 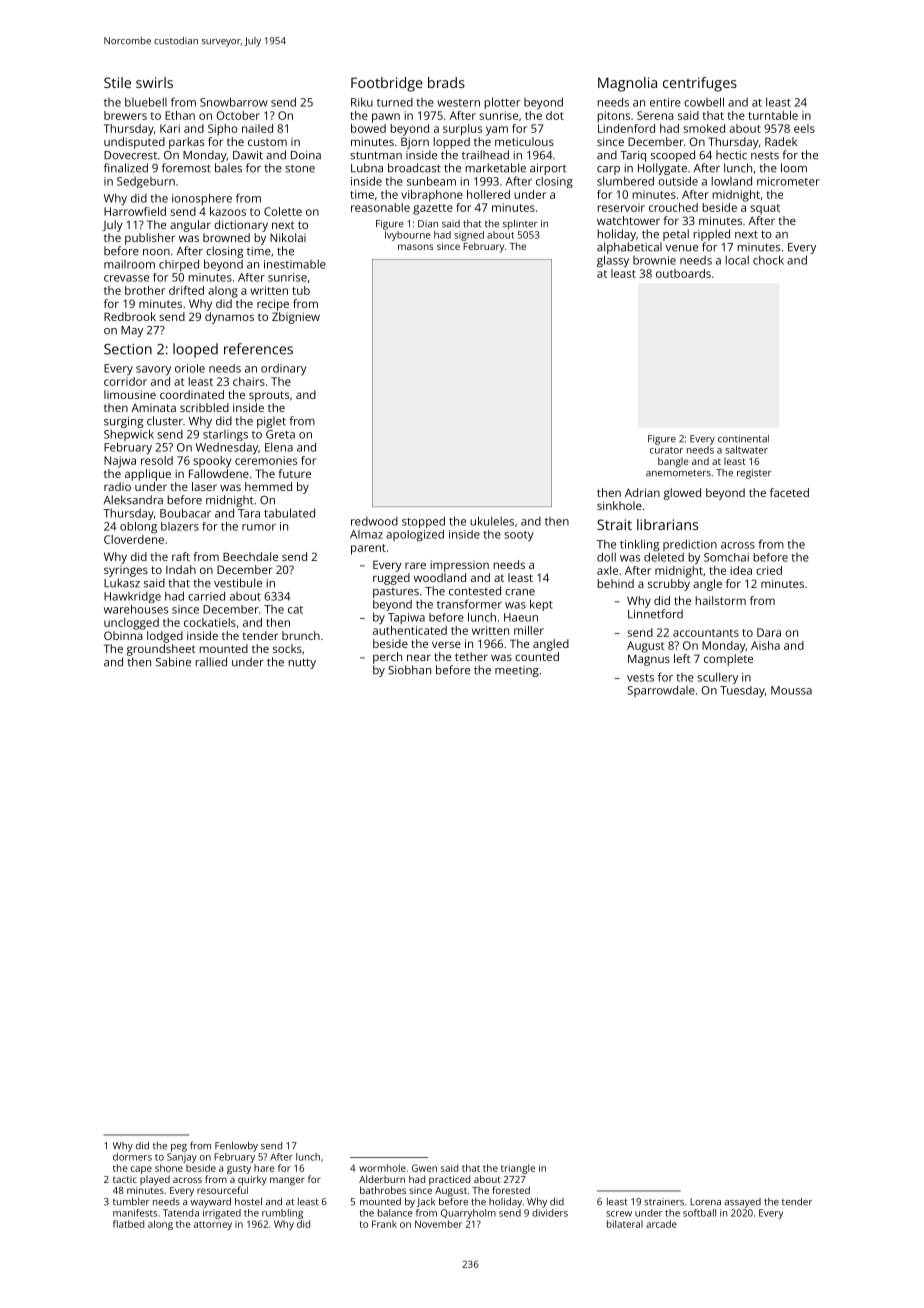 What do you see at coordinates (234, 102) in the page?
I see `Snowbarrow` at bounding box center [234, 102].
